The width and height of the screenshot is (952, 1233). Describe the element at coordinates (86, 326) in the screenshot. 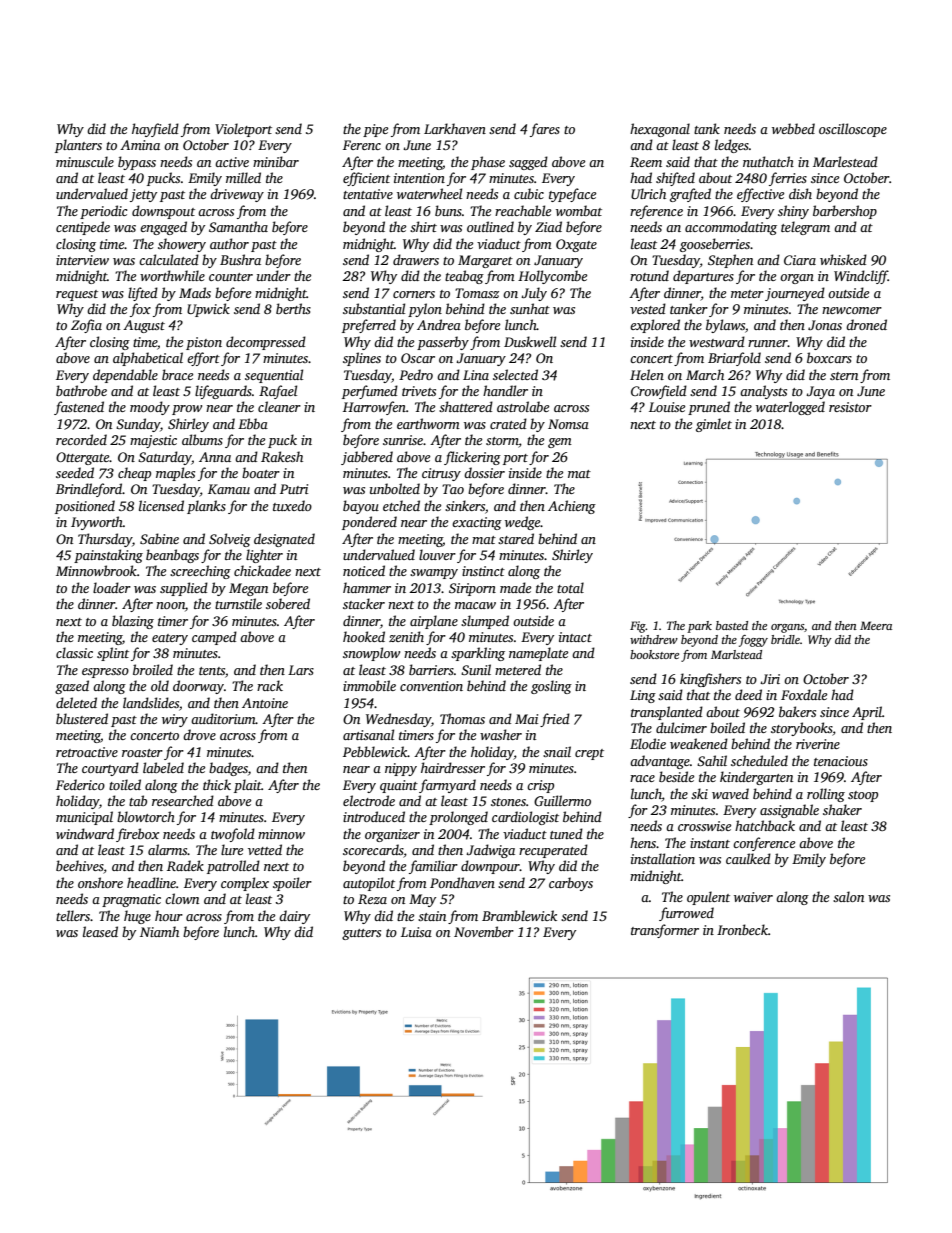

I see `Zofia` at that location.
